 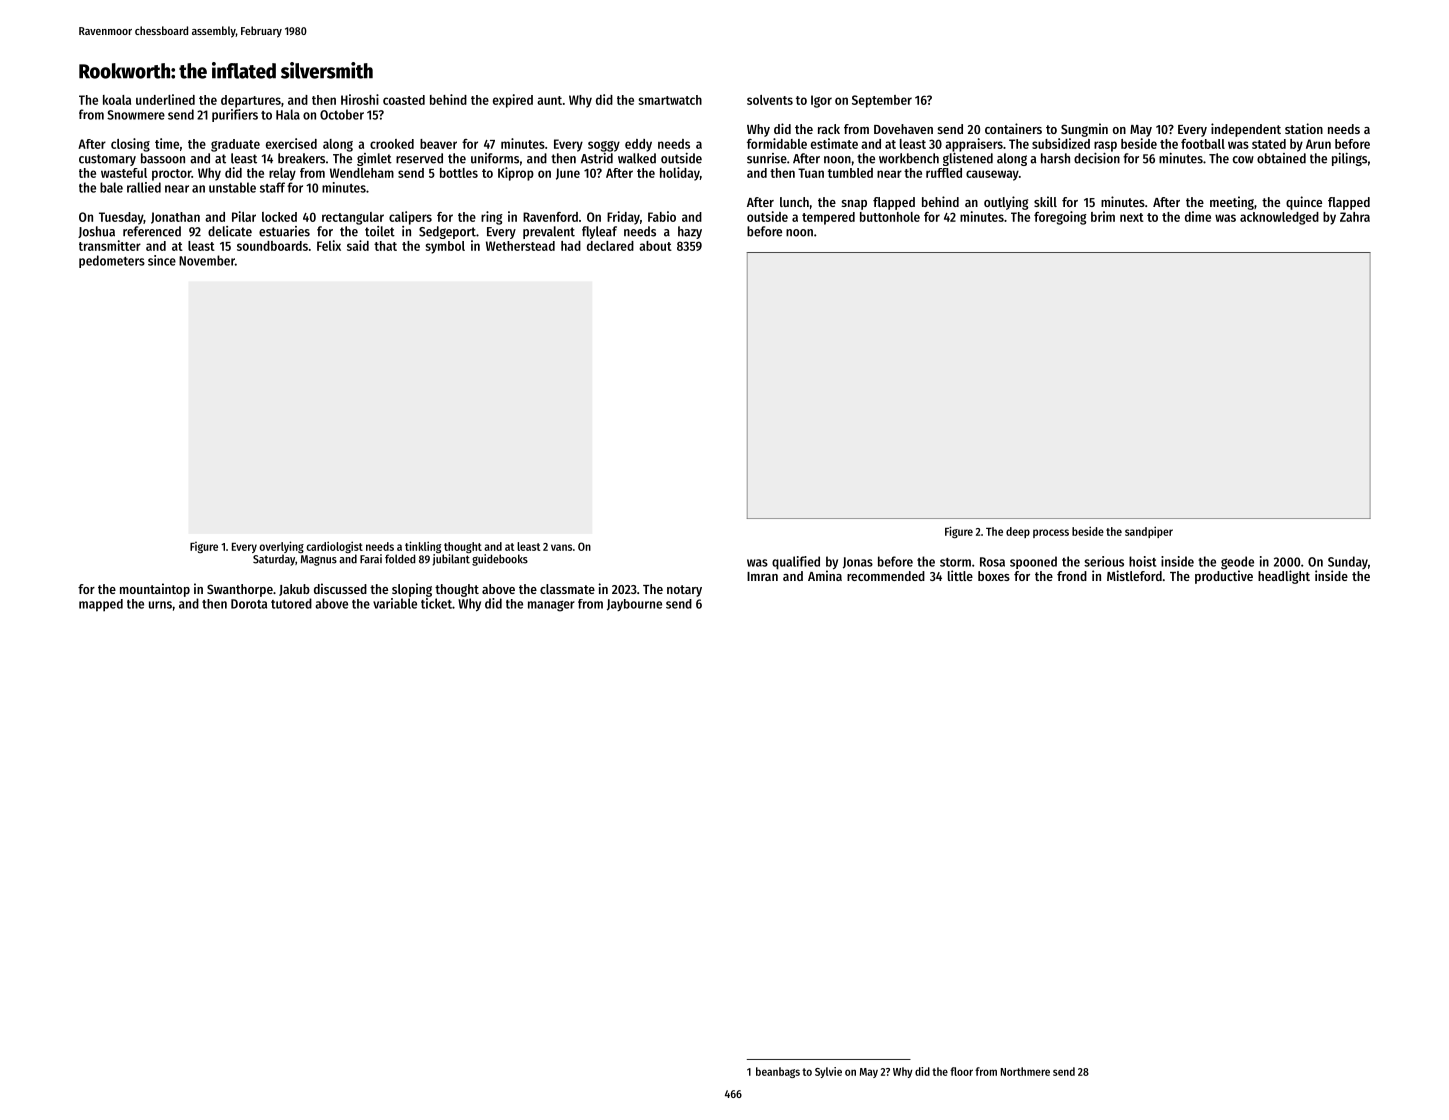 I want to click on station, so click(x=1304, y=128).
